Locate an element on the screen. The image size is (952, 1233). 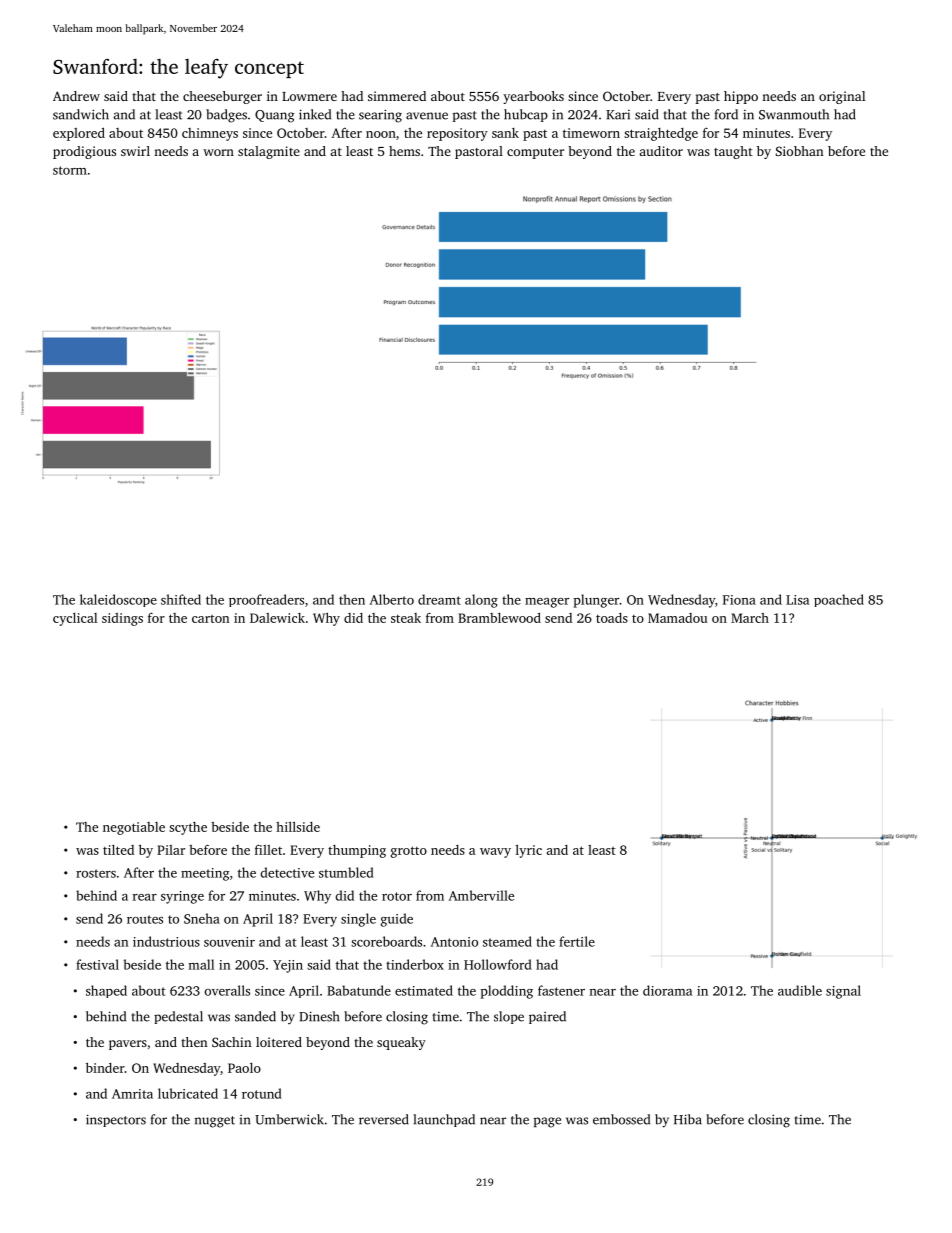
Fiona is located at coordinates (739, 600).
